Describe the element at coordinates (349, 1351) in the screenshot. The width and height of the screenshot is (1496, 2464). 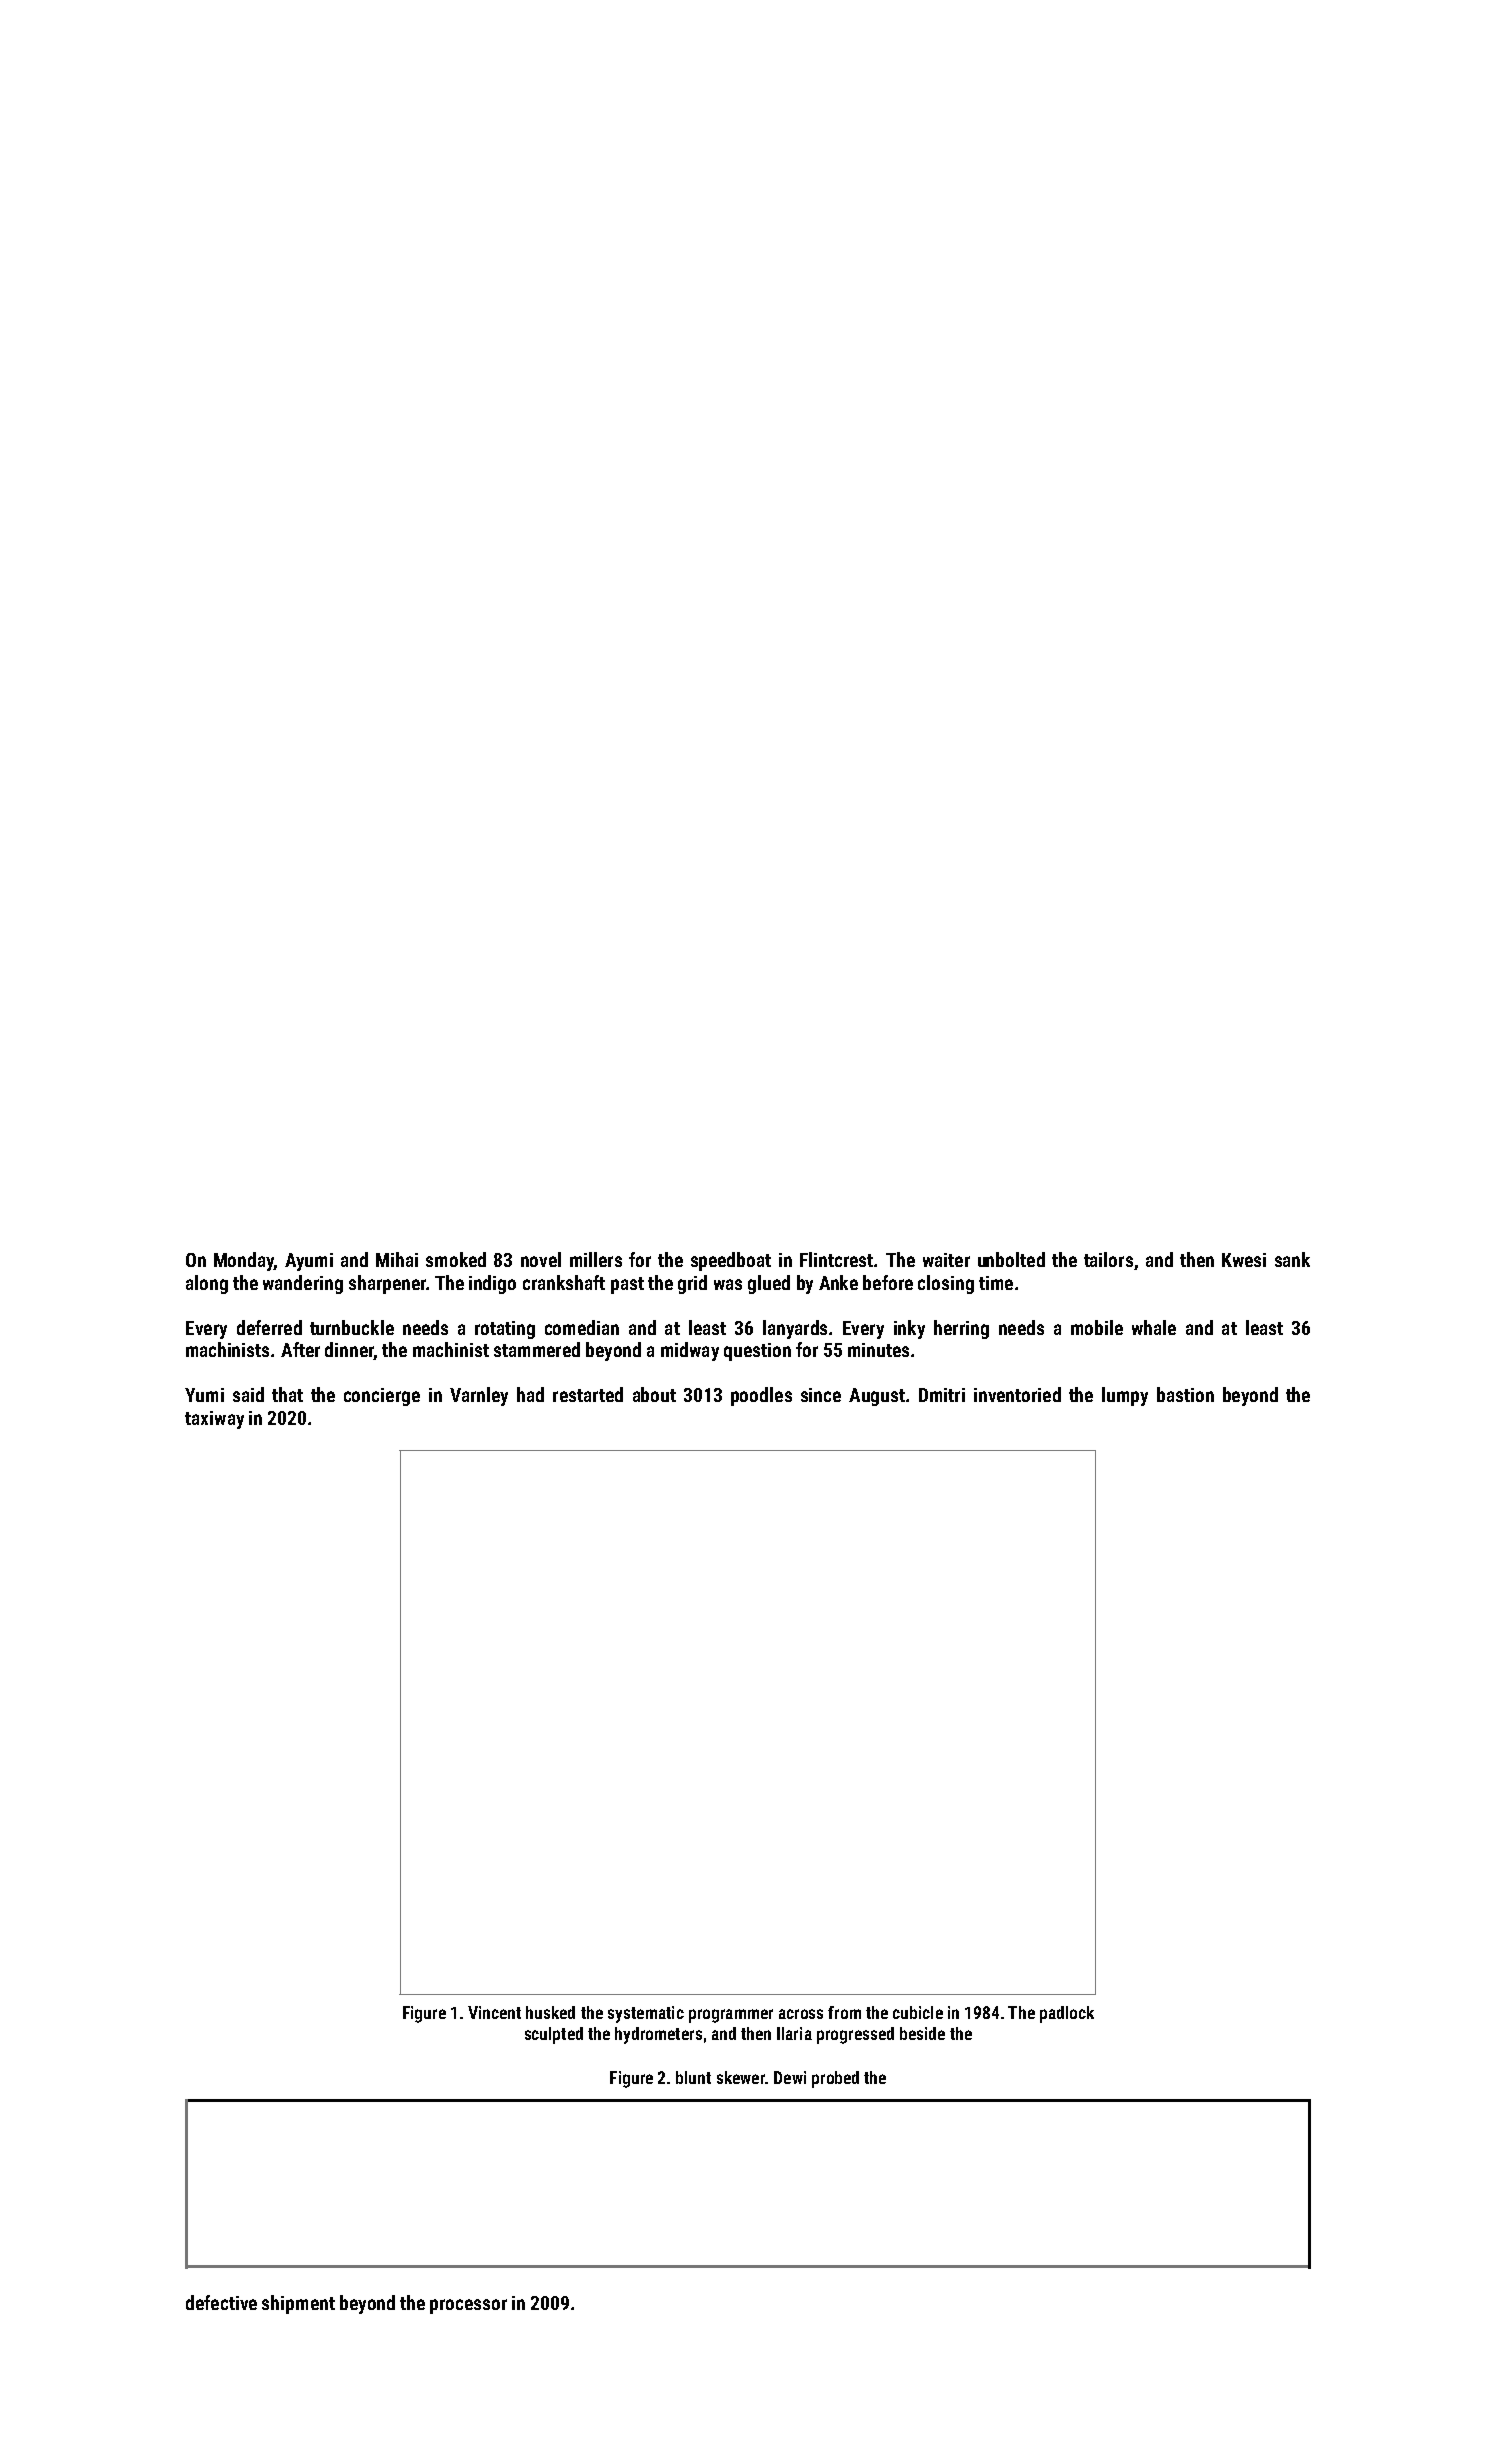
I see `dinner` at that location.
